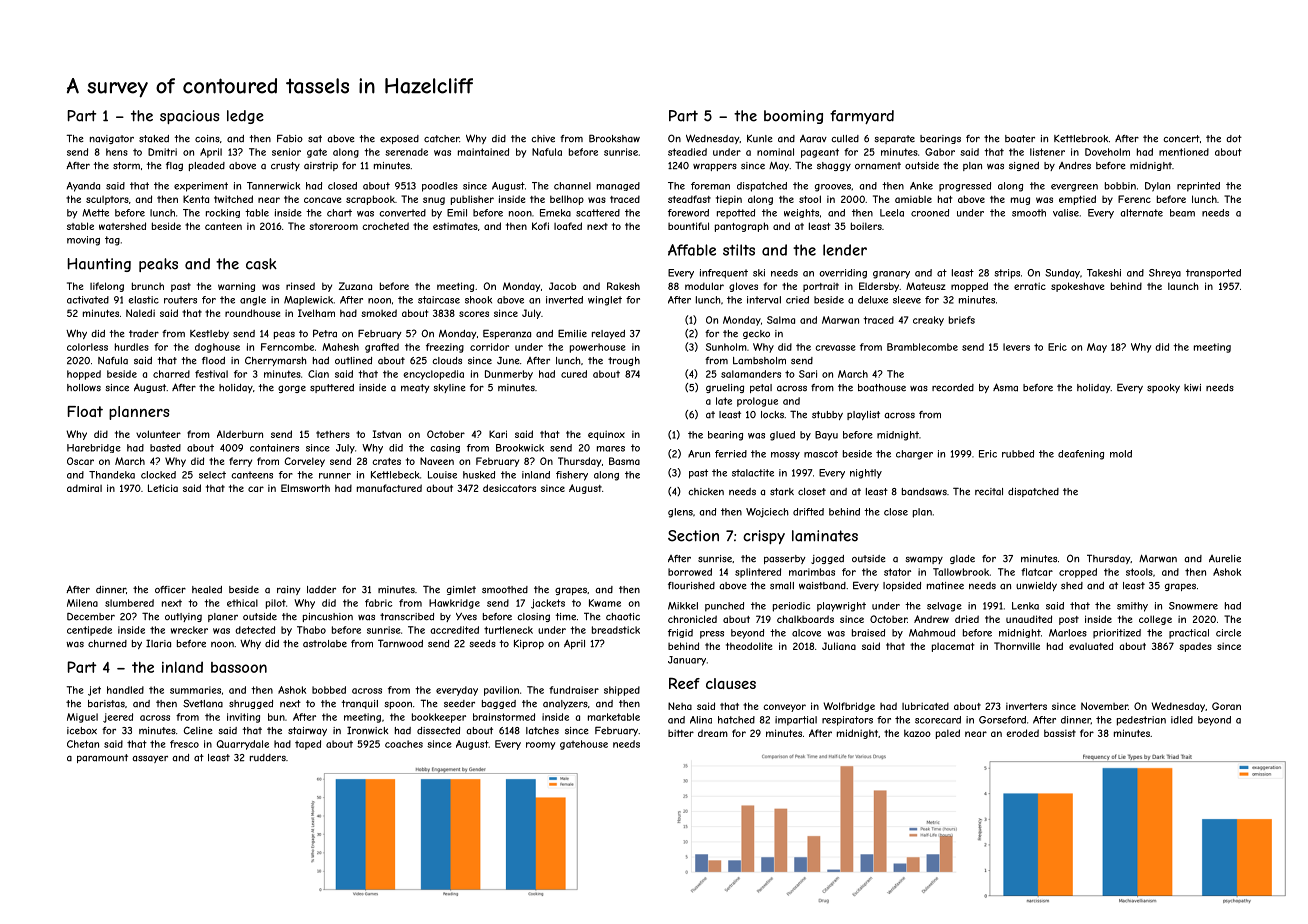  I want to click on shook, so click(478, 300).
